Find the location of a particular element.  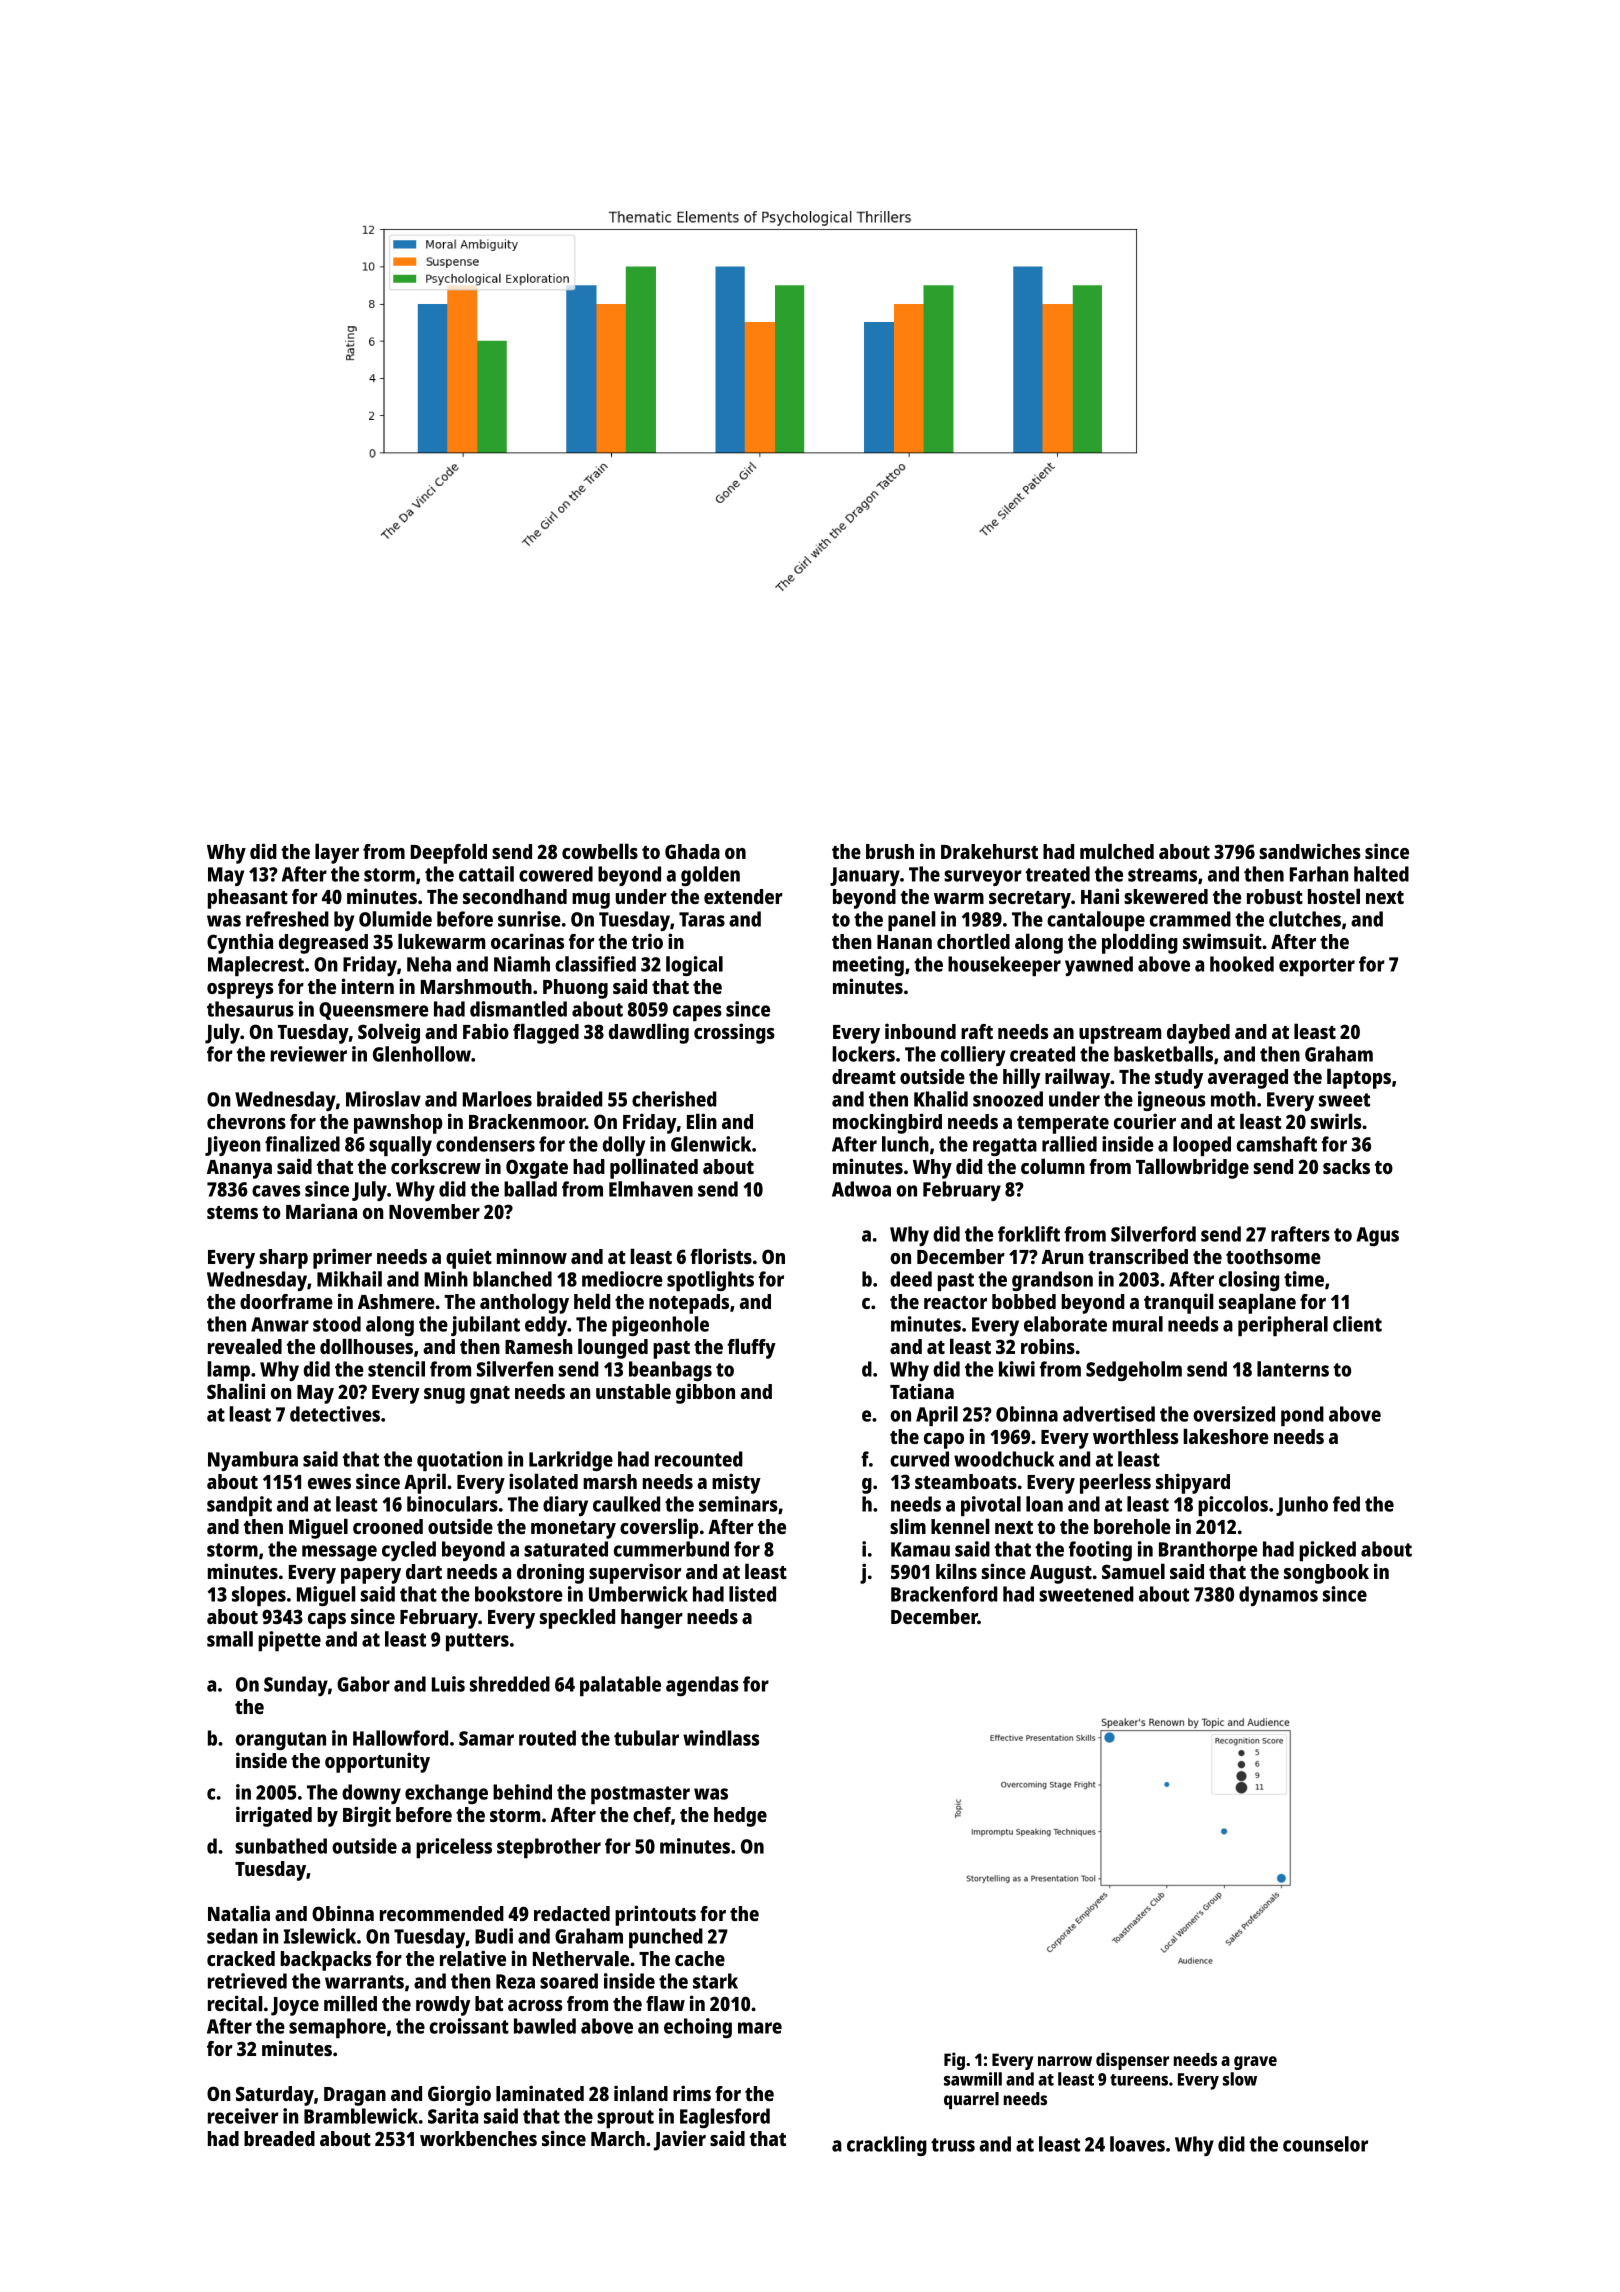

droning is located at coordinates (550, 1573).
